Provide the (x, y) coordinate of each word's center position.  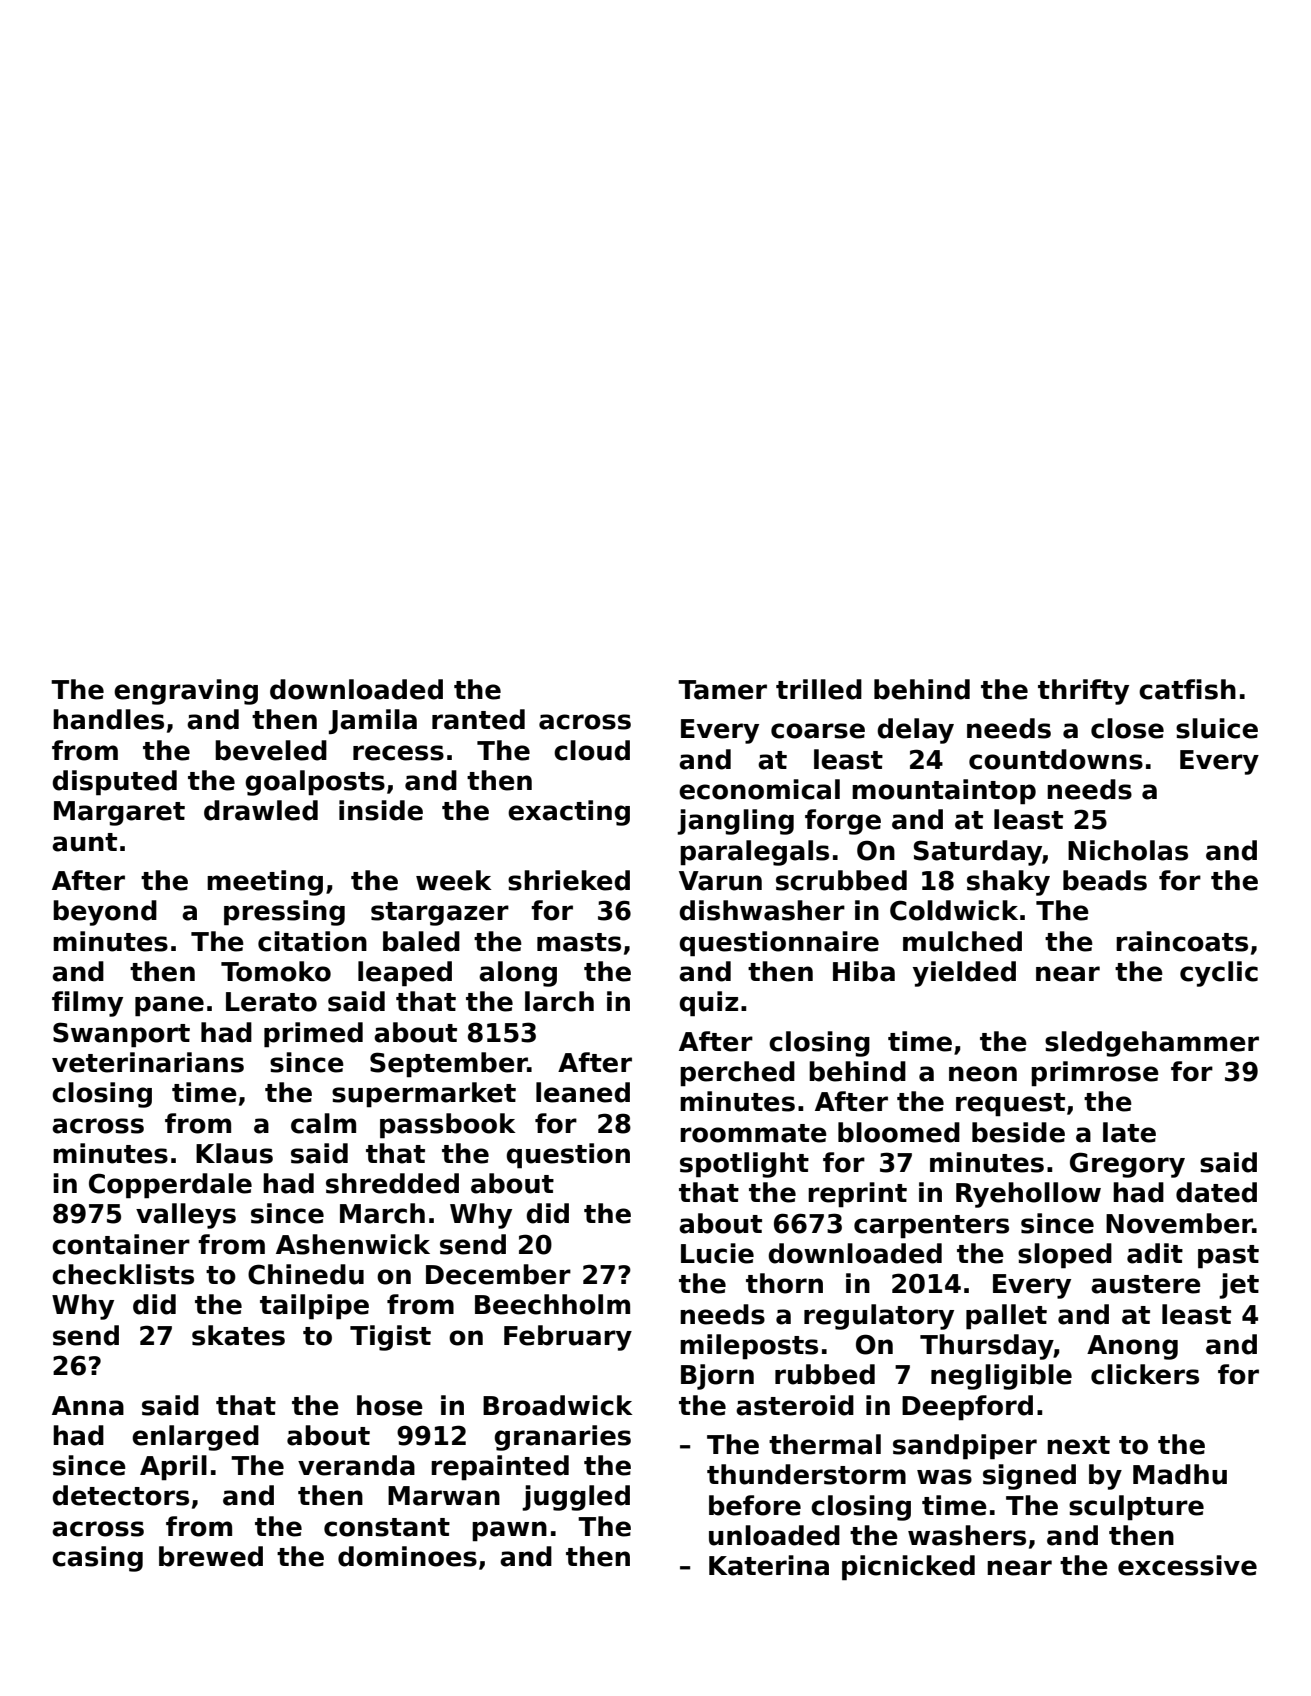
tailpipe (314, 1307)
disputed (114, 783)
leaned (583, 1092)
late (1129, 1132)
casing (97, 1559)
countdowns (1056, 759)
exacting (569, 813)
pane (169, 1006)
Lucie (717, 1253)
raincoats (1182, 941)
